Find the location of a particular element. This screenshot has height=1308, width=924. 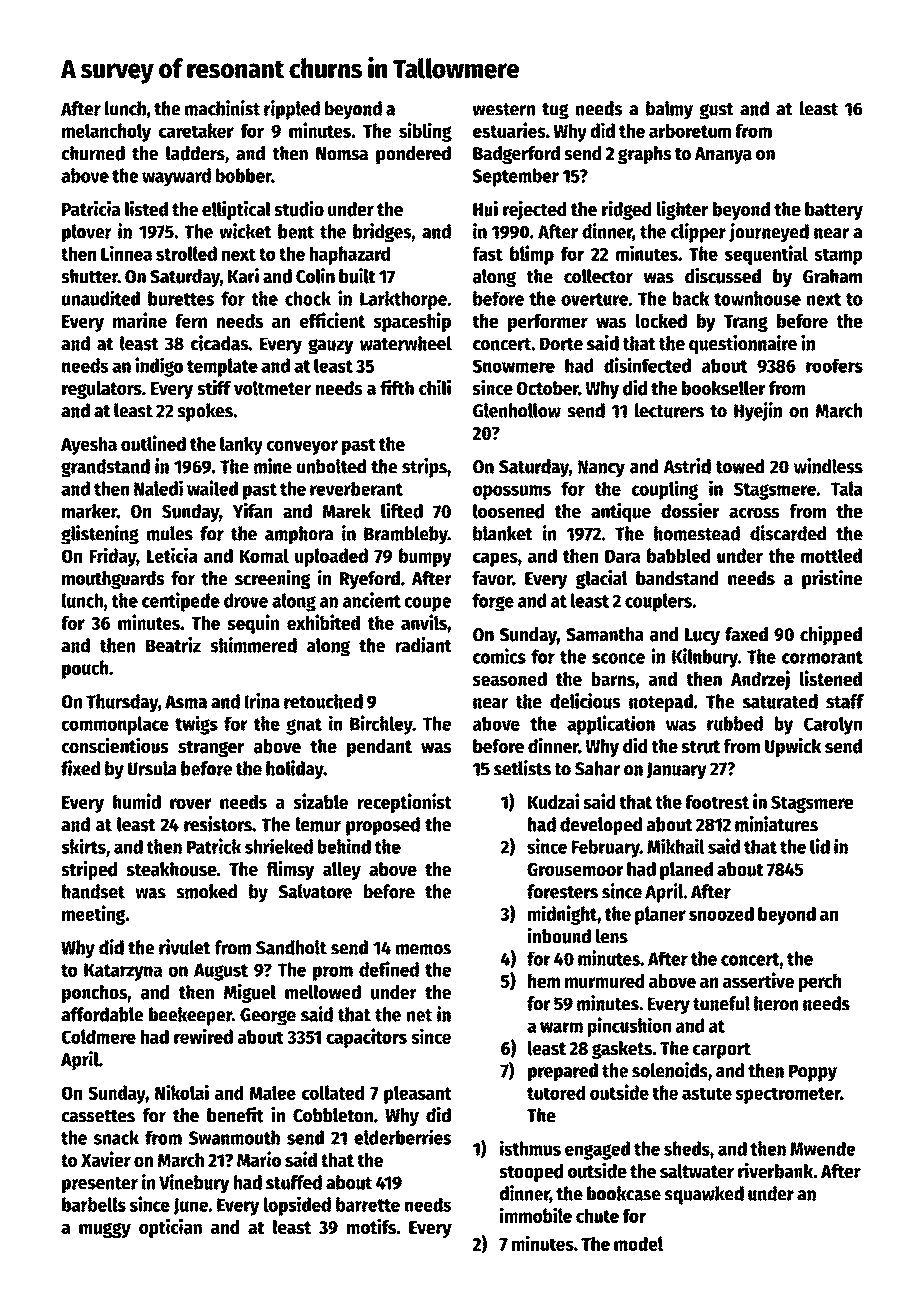

pendant is located at coordinates (379, 748).
